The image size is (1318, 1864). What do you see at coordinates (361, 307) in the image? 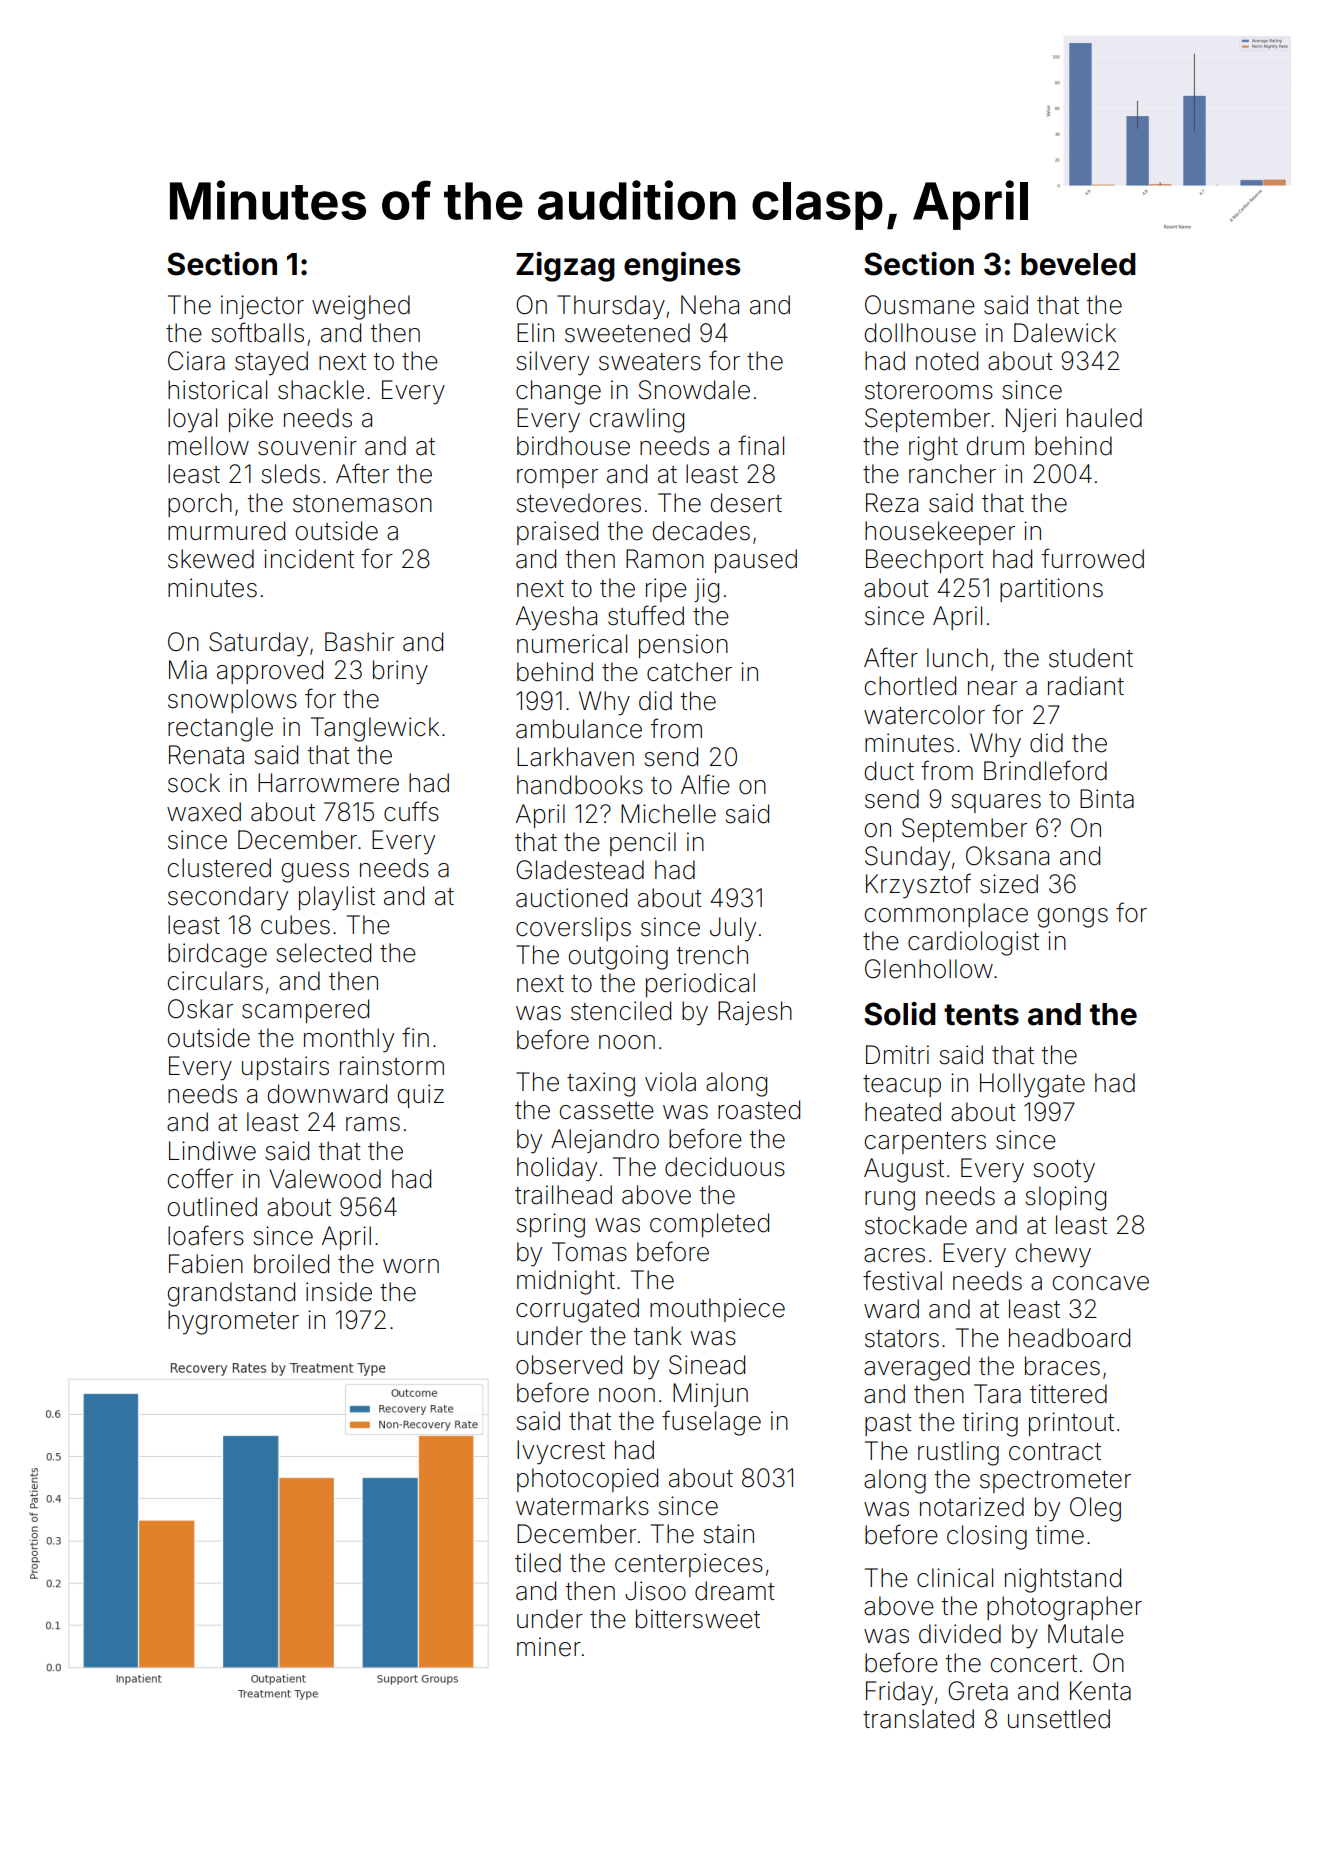
I see `weighed` at bounding box center [361, 307].
